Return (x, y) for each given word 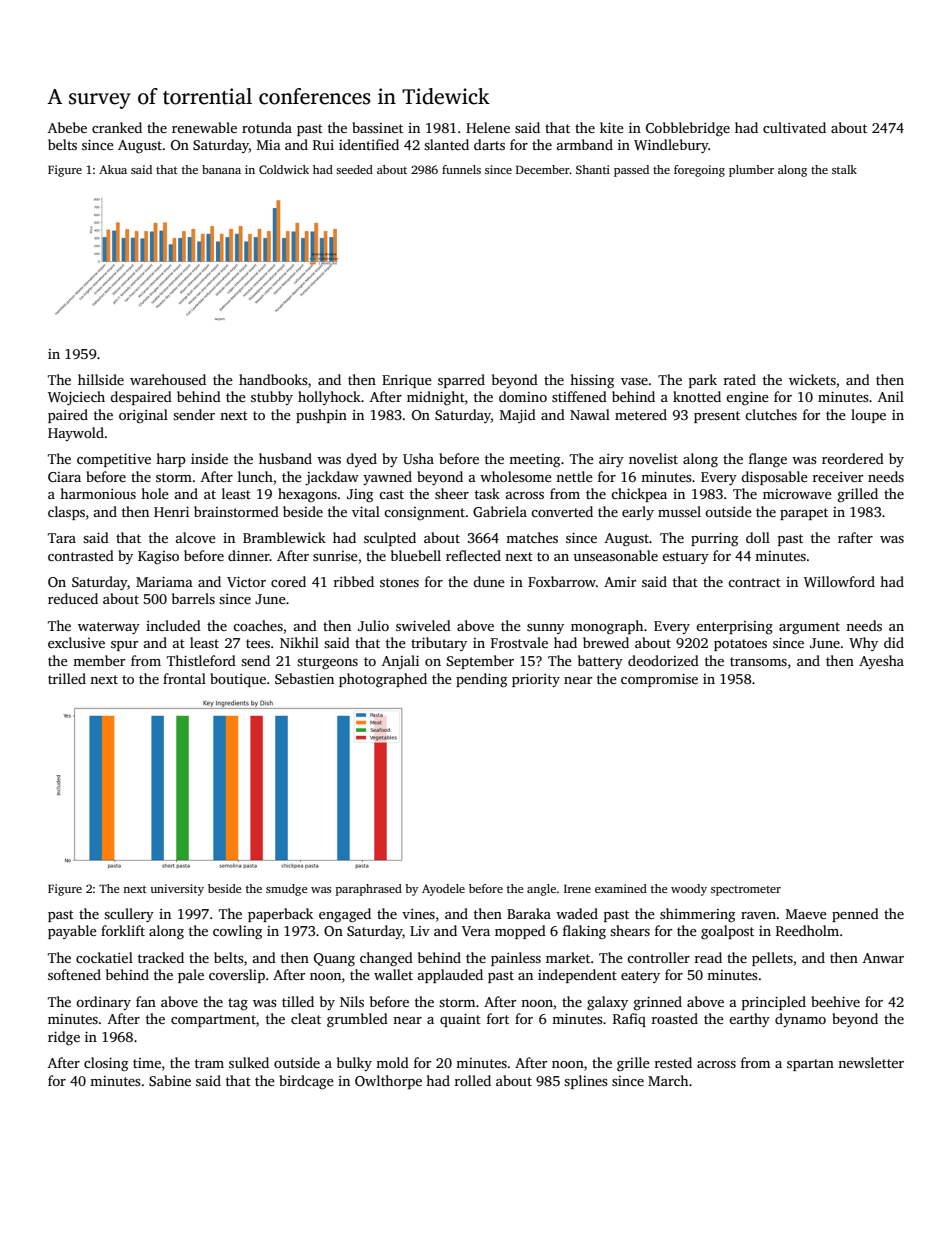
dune (489, 581)
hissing (592, 381)
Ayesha (881, 662)
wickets (812, 379)
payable (72, 932)
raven (758, 915)
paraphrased (368, 890)
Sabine (170, 1080)
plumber (751, 171)
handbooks (273, 379)
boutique (238, 680)
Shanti (593, 169)
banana (221, 169)
